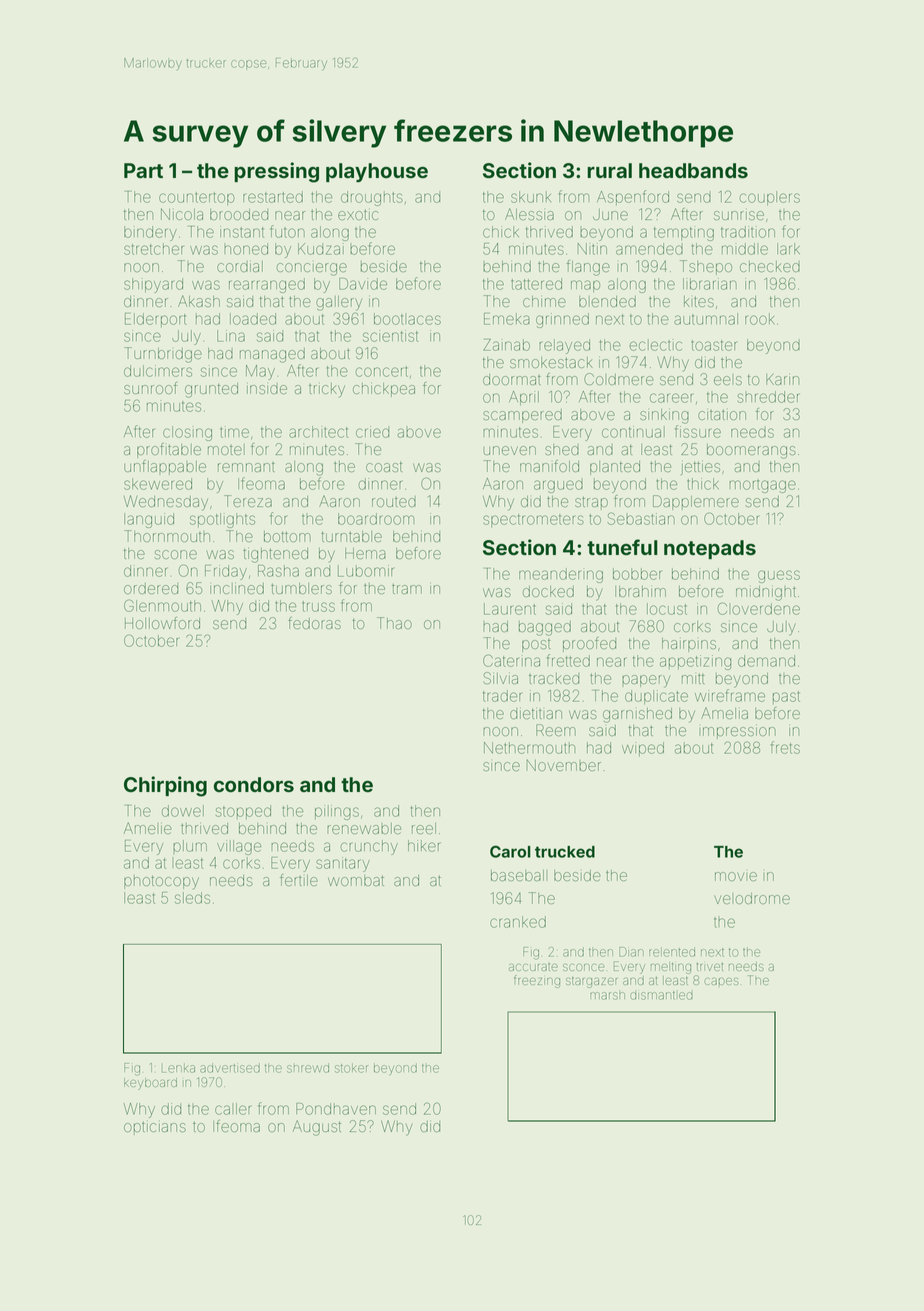 Image resolution: width=924 pixels, height=1311 pixels. I want to click on dismantled, so click(661, 995).
